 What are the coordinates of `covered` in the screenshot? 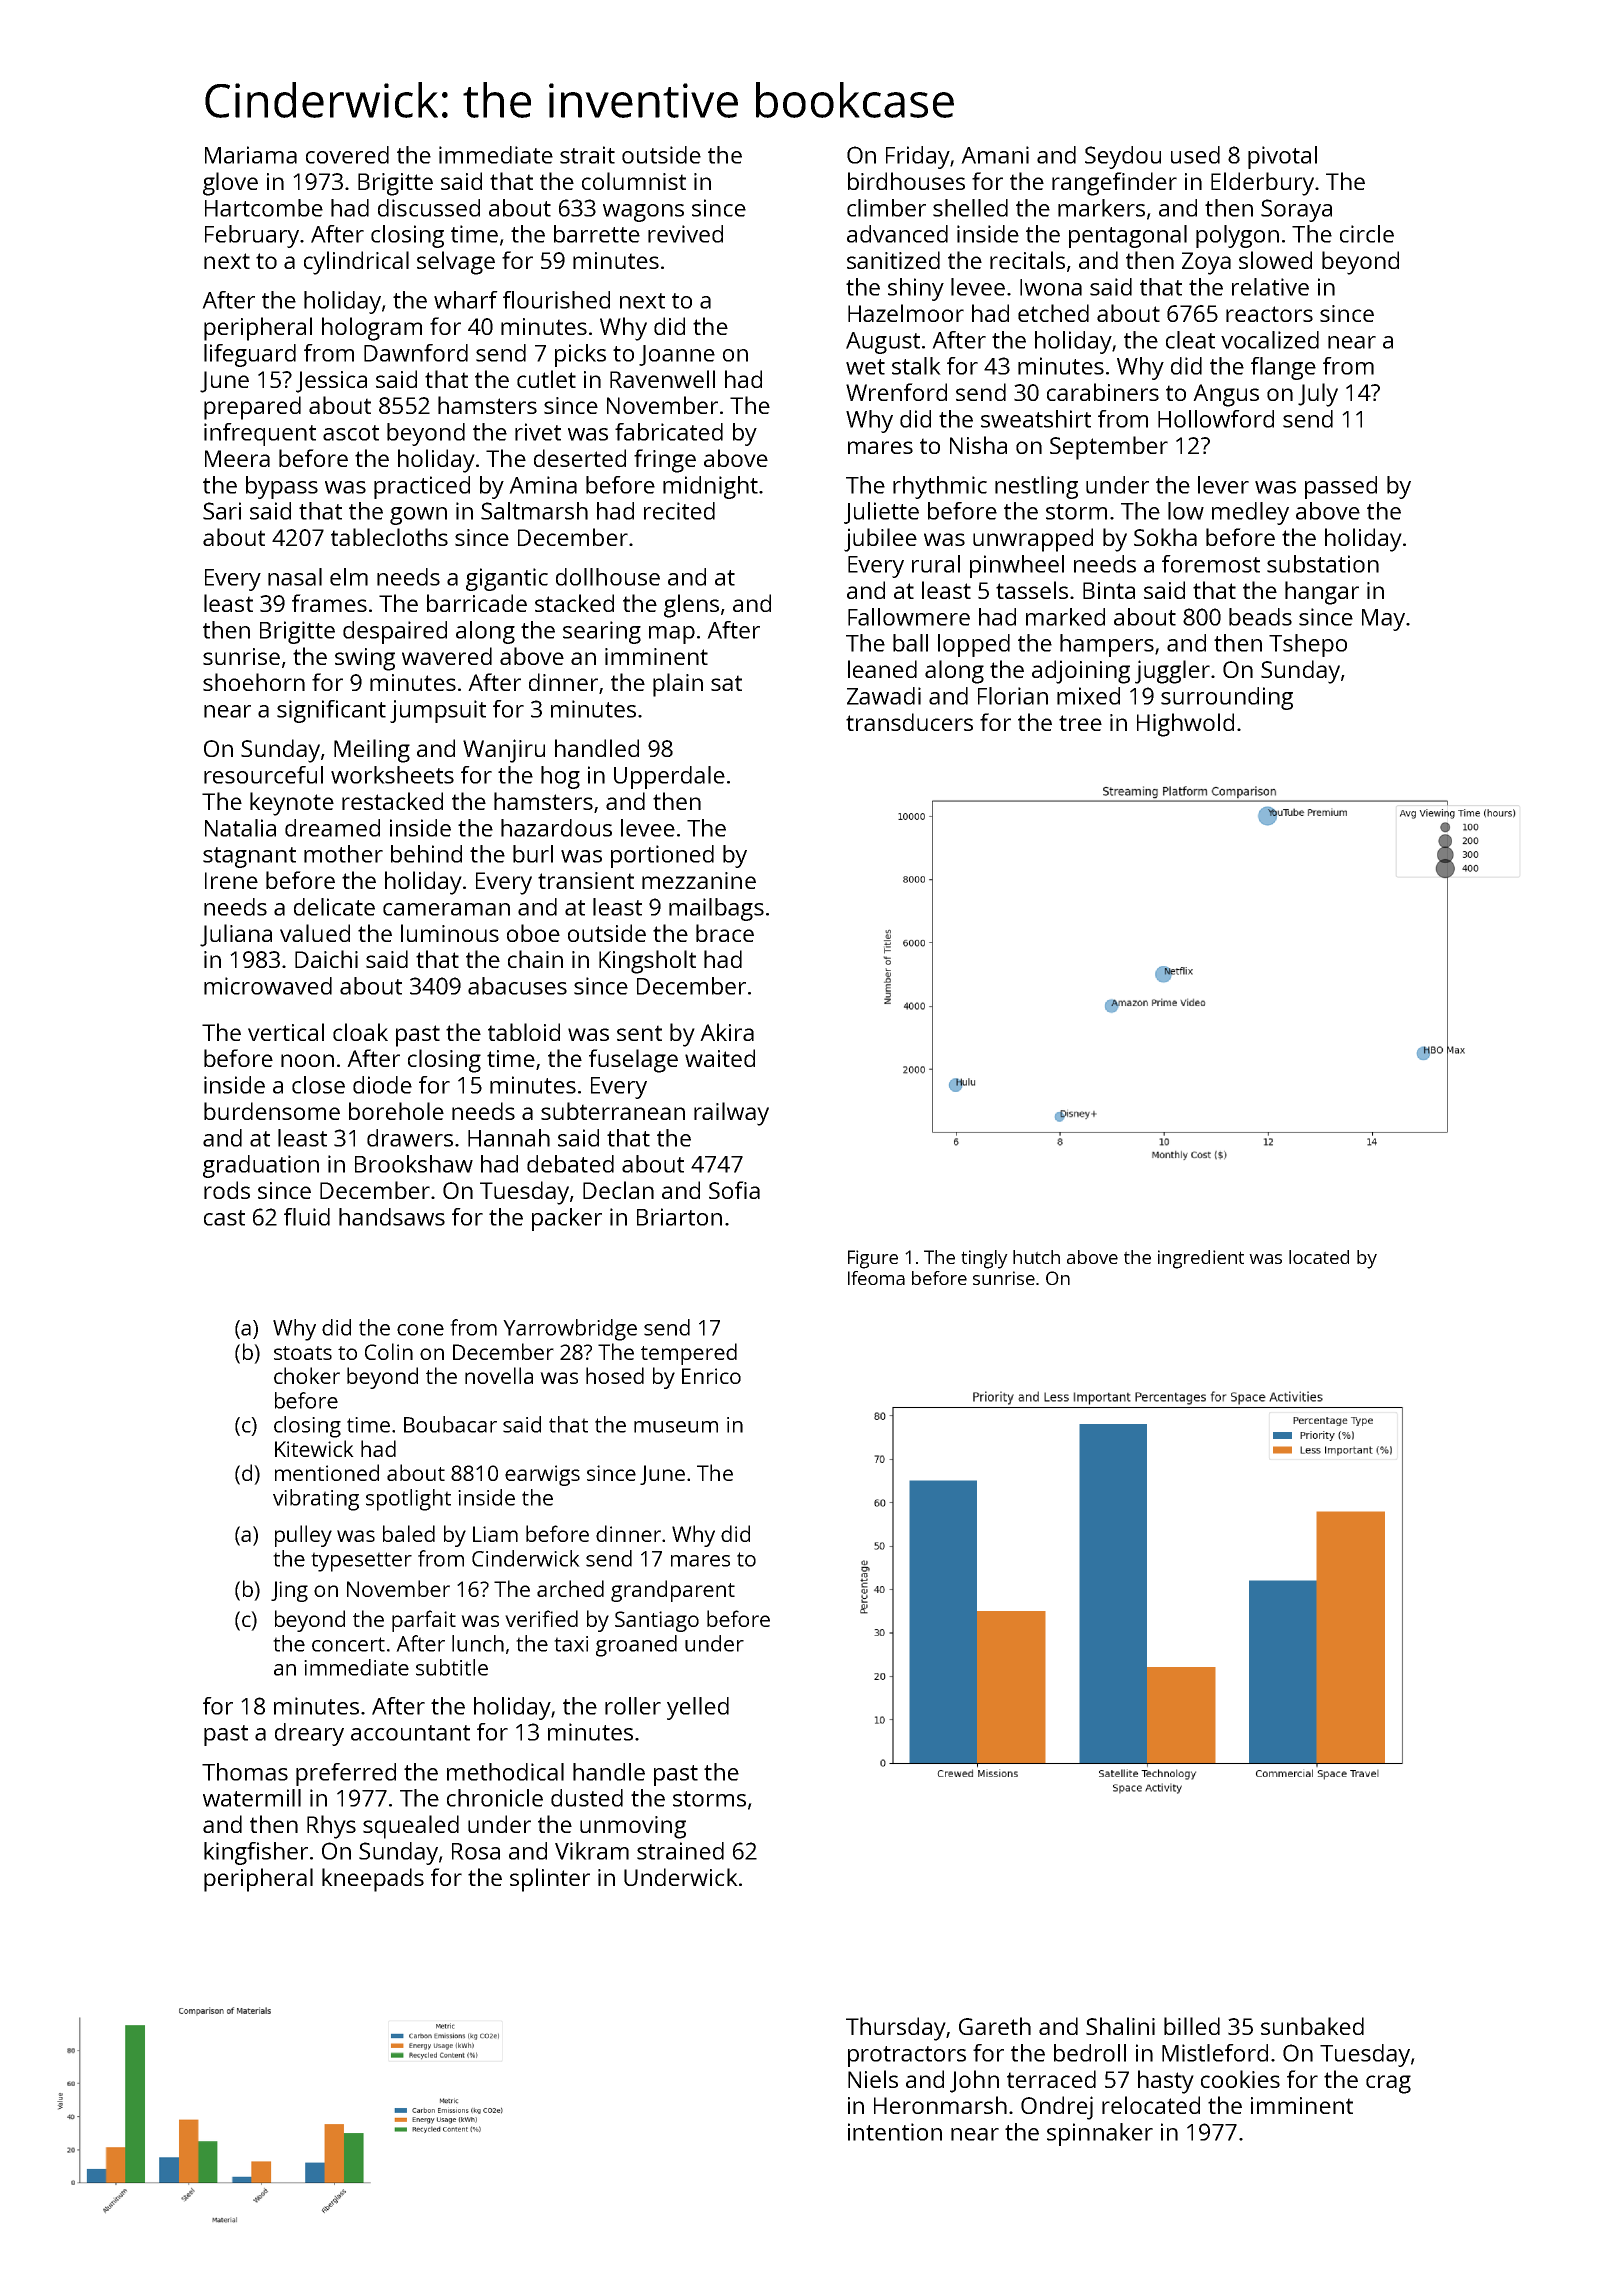 It's located at (347, 155).
